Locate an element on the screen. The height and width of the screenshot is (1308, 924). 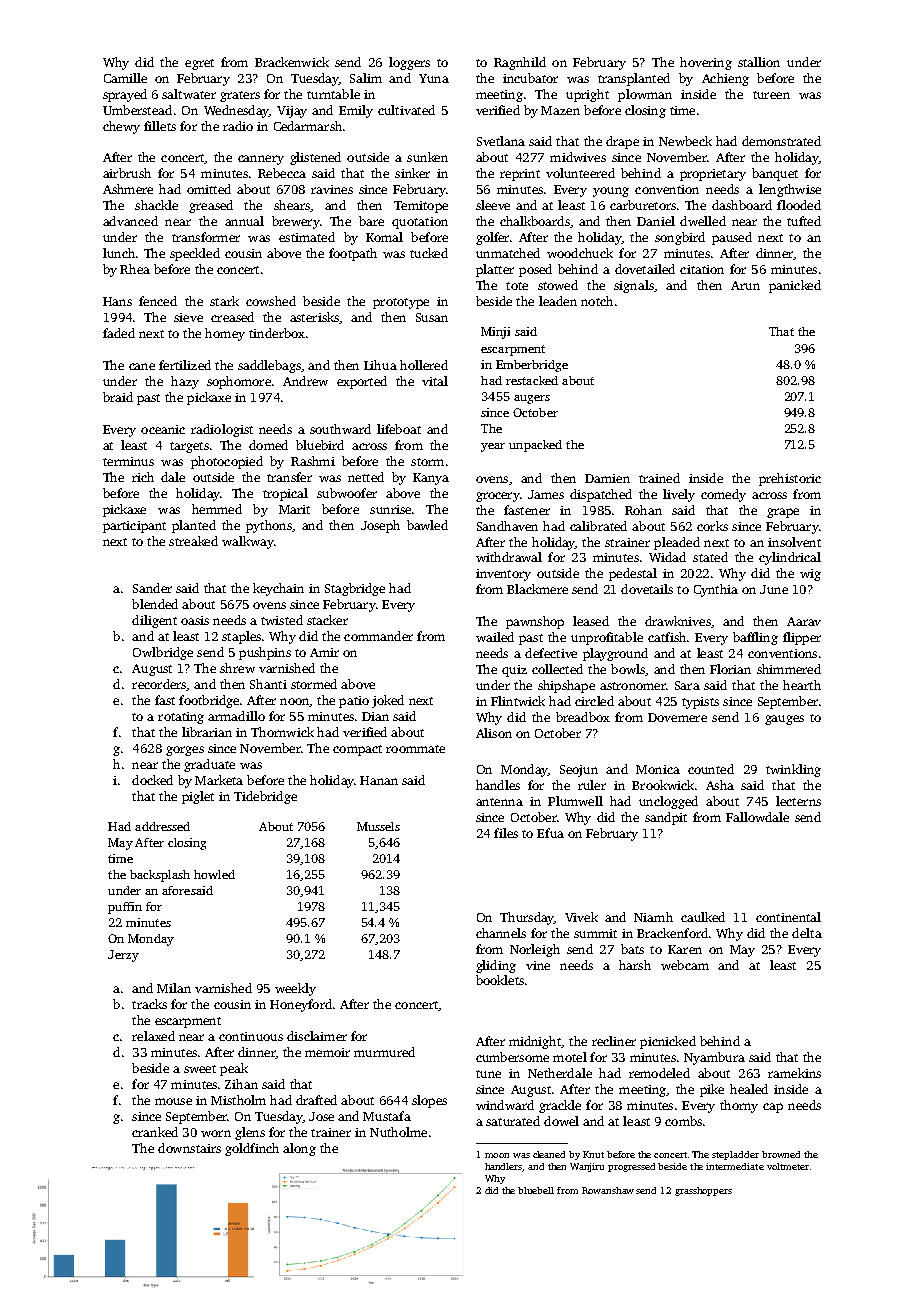
prehistoric is located at coordinates (790, 479).
